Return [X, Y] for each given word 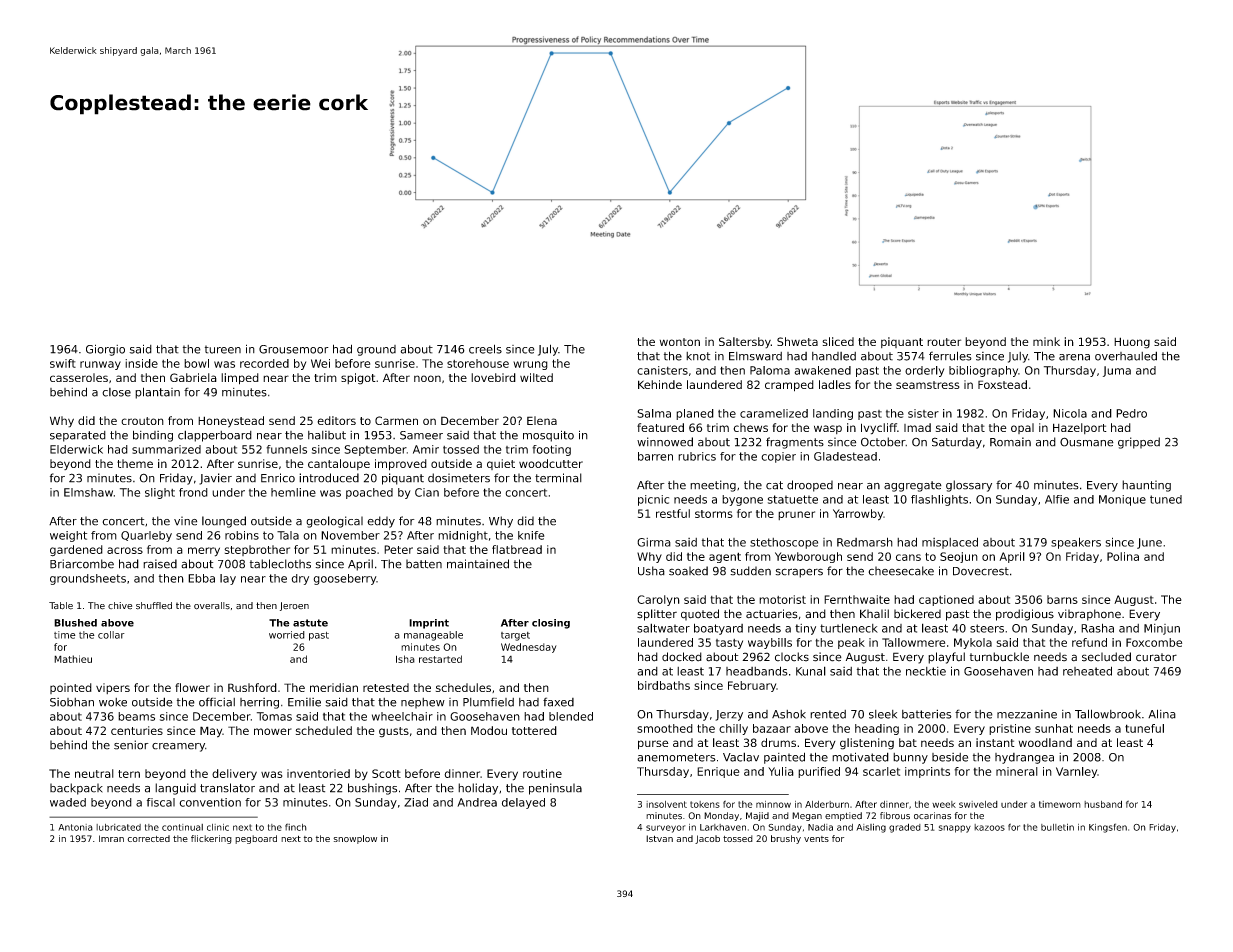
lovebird [493, 377]
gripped [1139, 443]
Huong [1132, 343]
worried [287, 635]
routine [542, 773]
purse [653, 745]
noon [427, 378]
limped [240, 379]
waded [68, 802]
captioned [946, 600]
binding [153, 436]
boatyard [718, 629]
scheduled [324, 730]
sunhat [1054, 728]
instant [995, 742]
